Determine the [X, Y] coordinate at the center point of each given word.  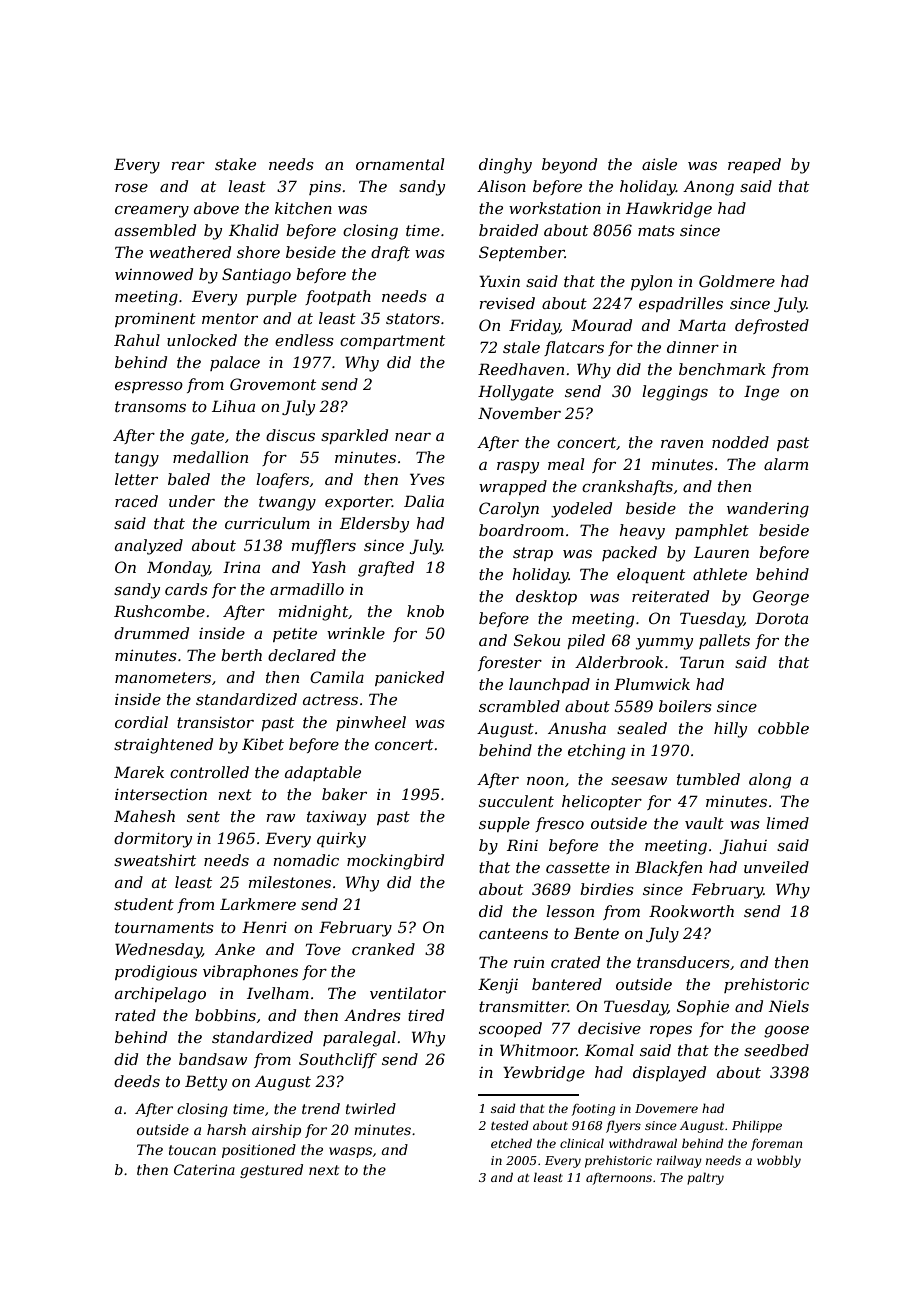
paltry [705, 1178]
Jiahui [743, 846]
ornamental [400, 164]
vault [704, 823]
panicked [409, 678]
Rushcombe [159, 611]
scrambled [519, 706]
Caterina [204, 1169]
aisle [659, 164]
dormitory [153, 840]
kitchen [303, 208]
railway [679, 1161]
